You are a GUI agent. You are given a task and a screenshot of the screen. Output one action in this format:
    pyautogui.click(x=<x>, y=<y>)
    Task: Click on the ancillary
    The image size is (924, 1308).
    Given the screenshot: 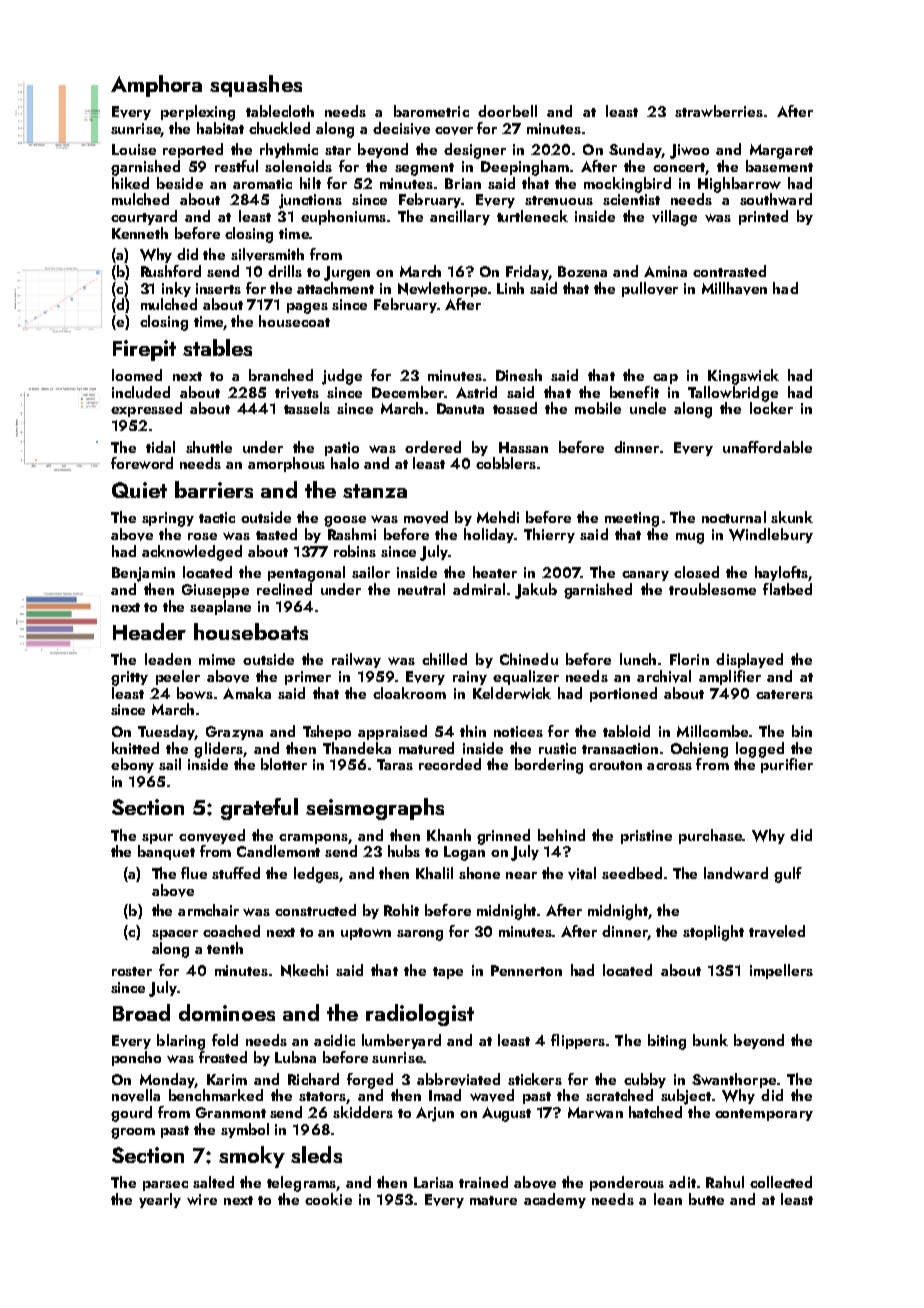 What is the action you would take?
    pyautogui.click(x=460, y=217)
